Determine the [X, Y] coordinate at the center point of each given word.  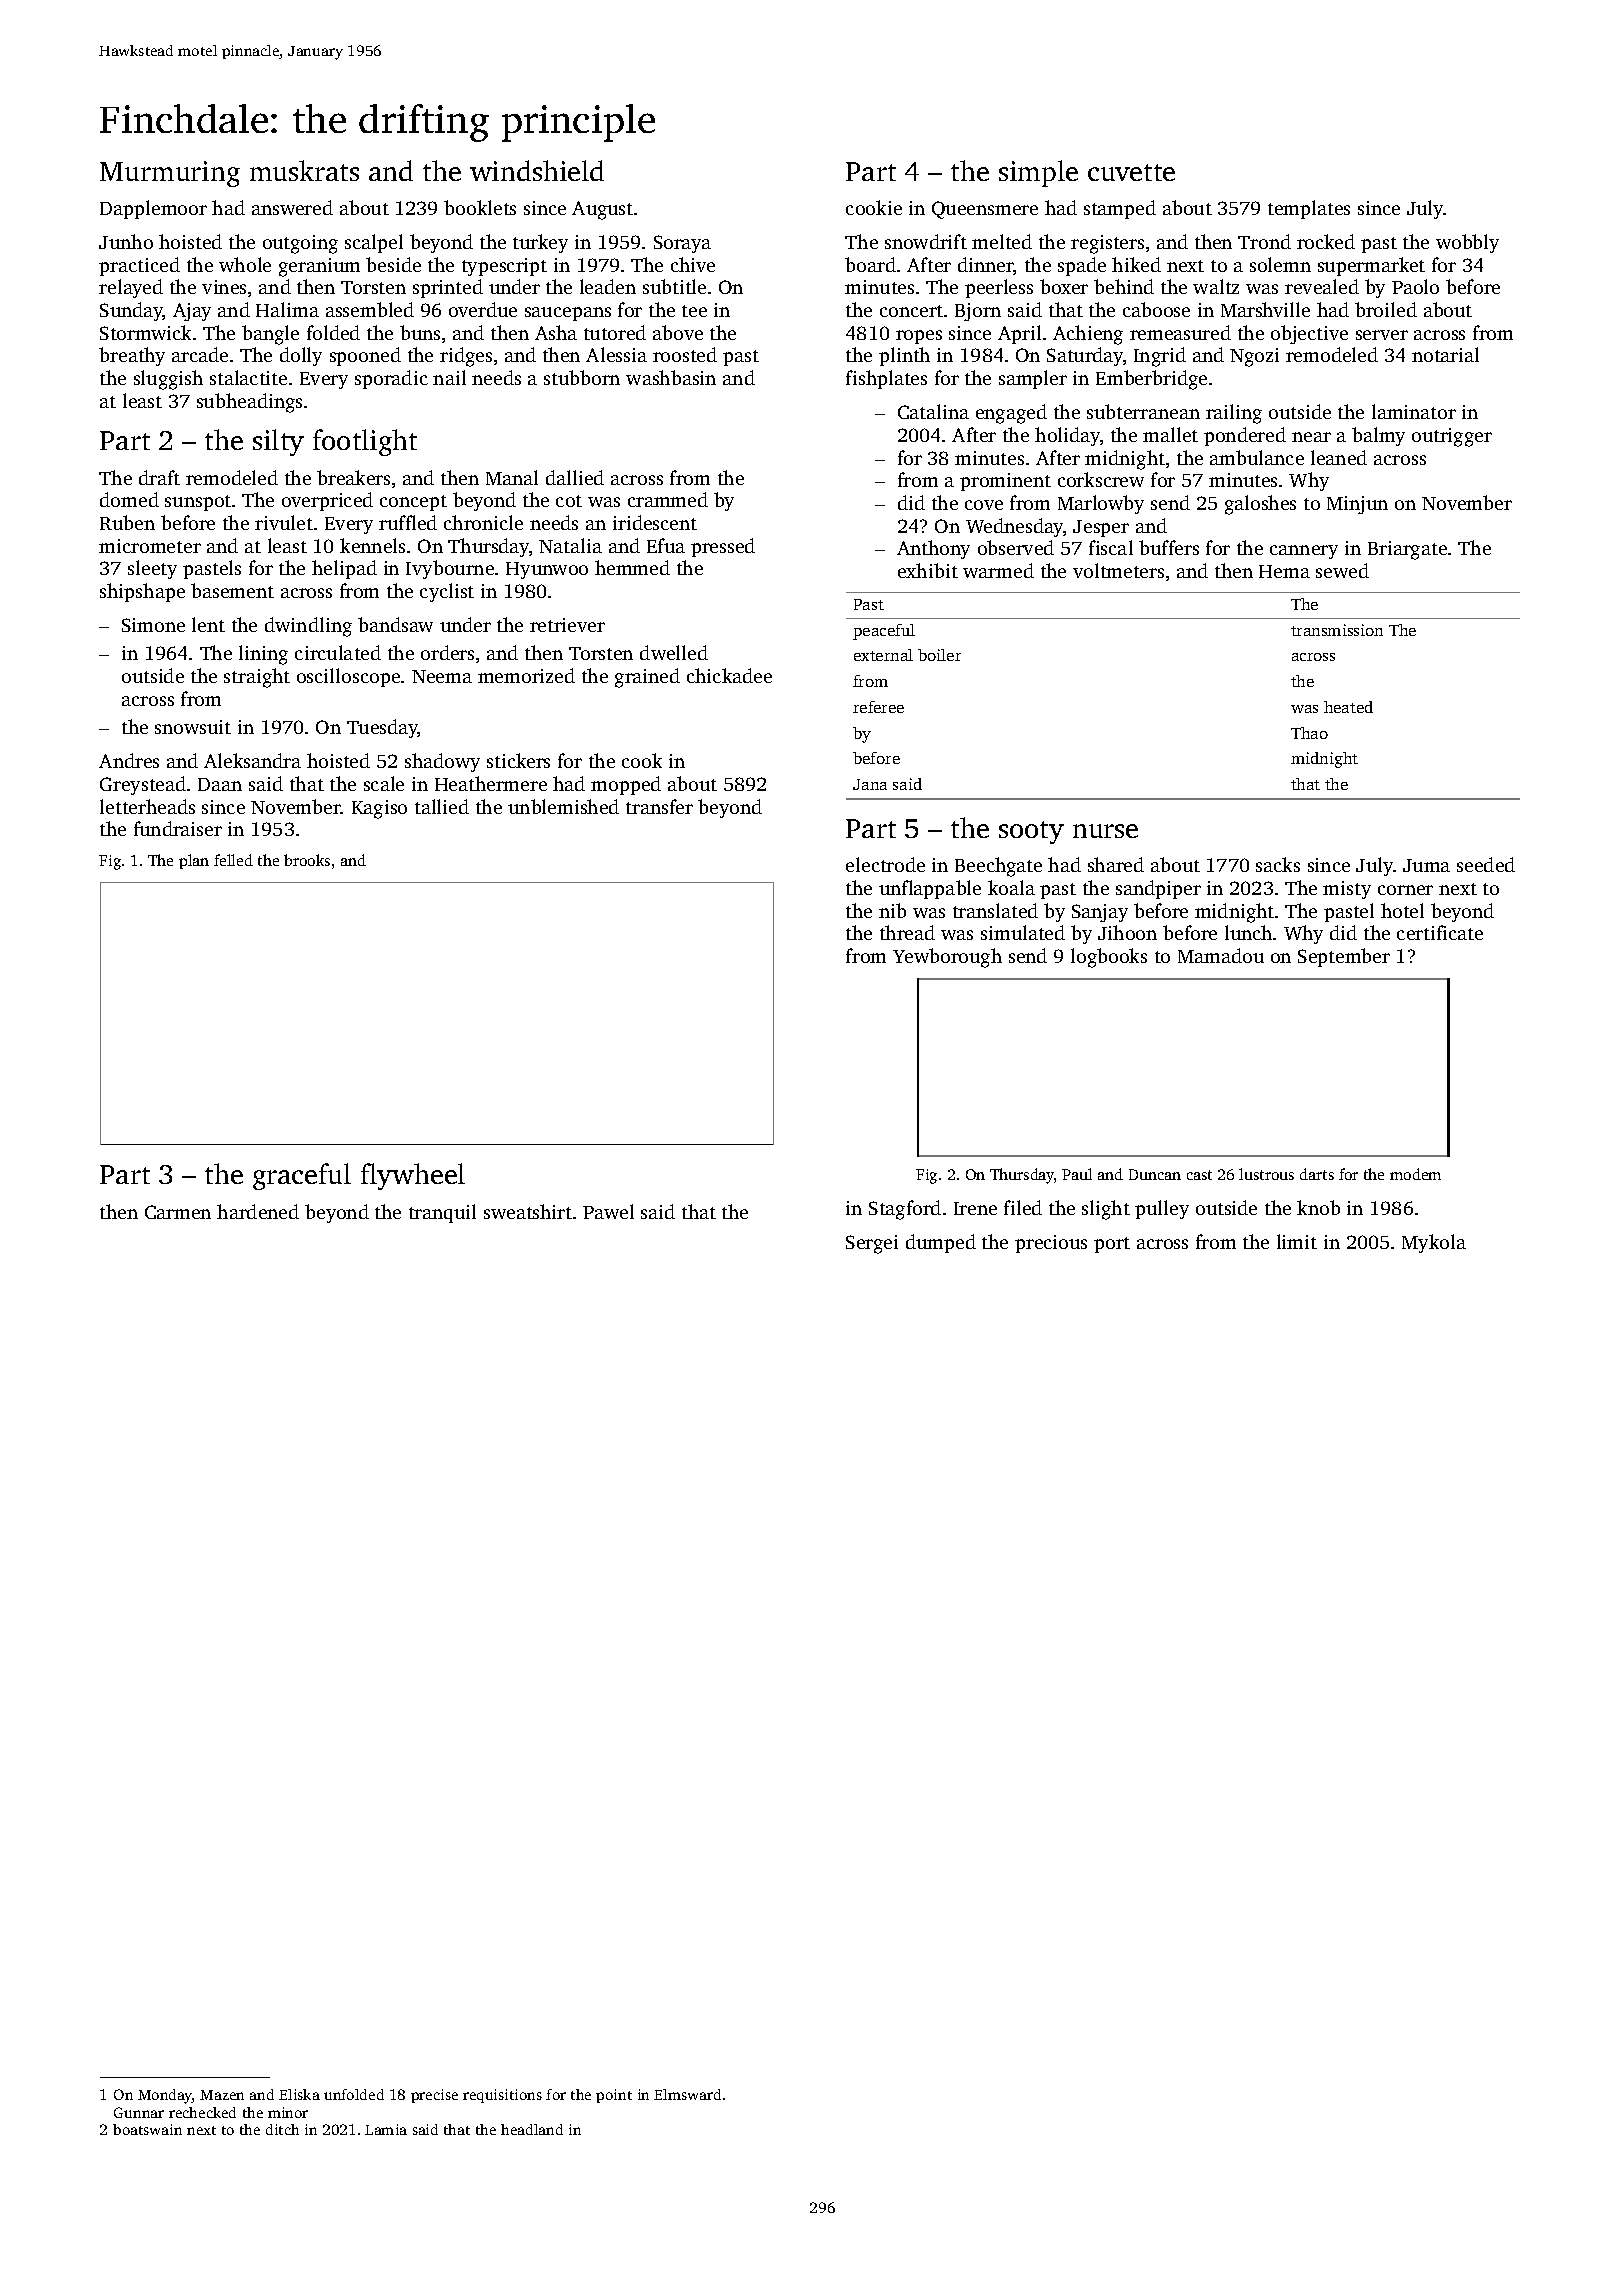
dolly [301, 356]
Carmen [178, 1212]
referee [878, 707]
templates [1309, 209]
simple [1038, 173]
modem [1415, 1174]
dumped [941, 1243]
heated [1348, 707]
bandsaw [395, 624]
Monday [165, 2096]
